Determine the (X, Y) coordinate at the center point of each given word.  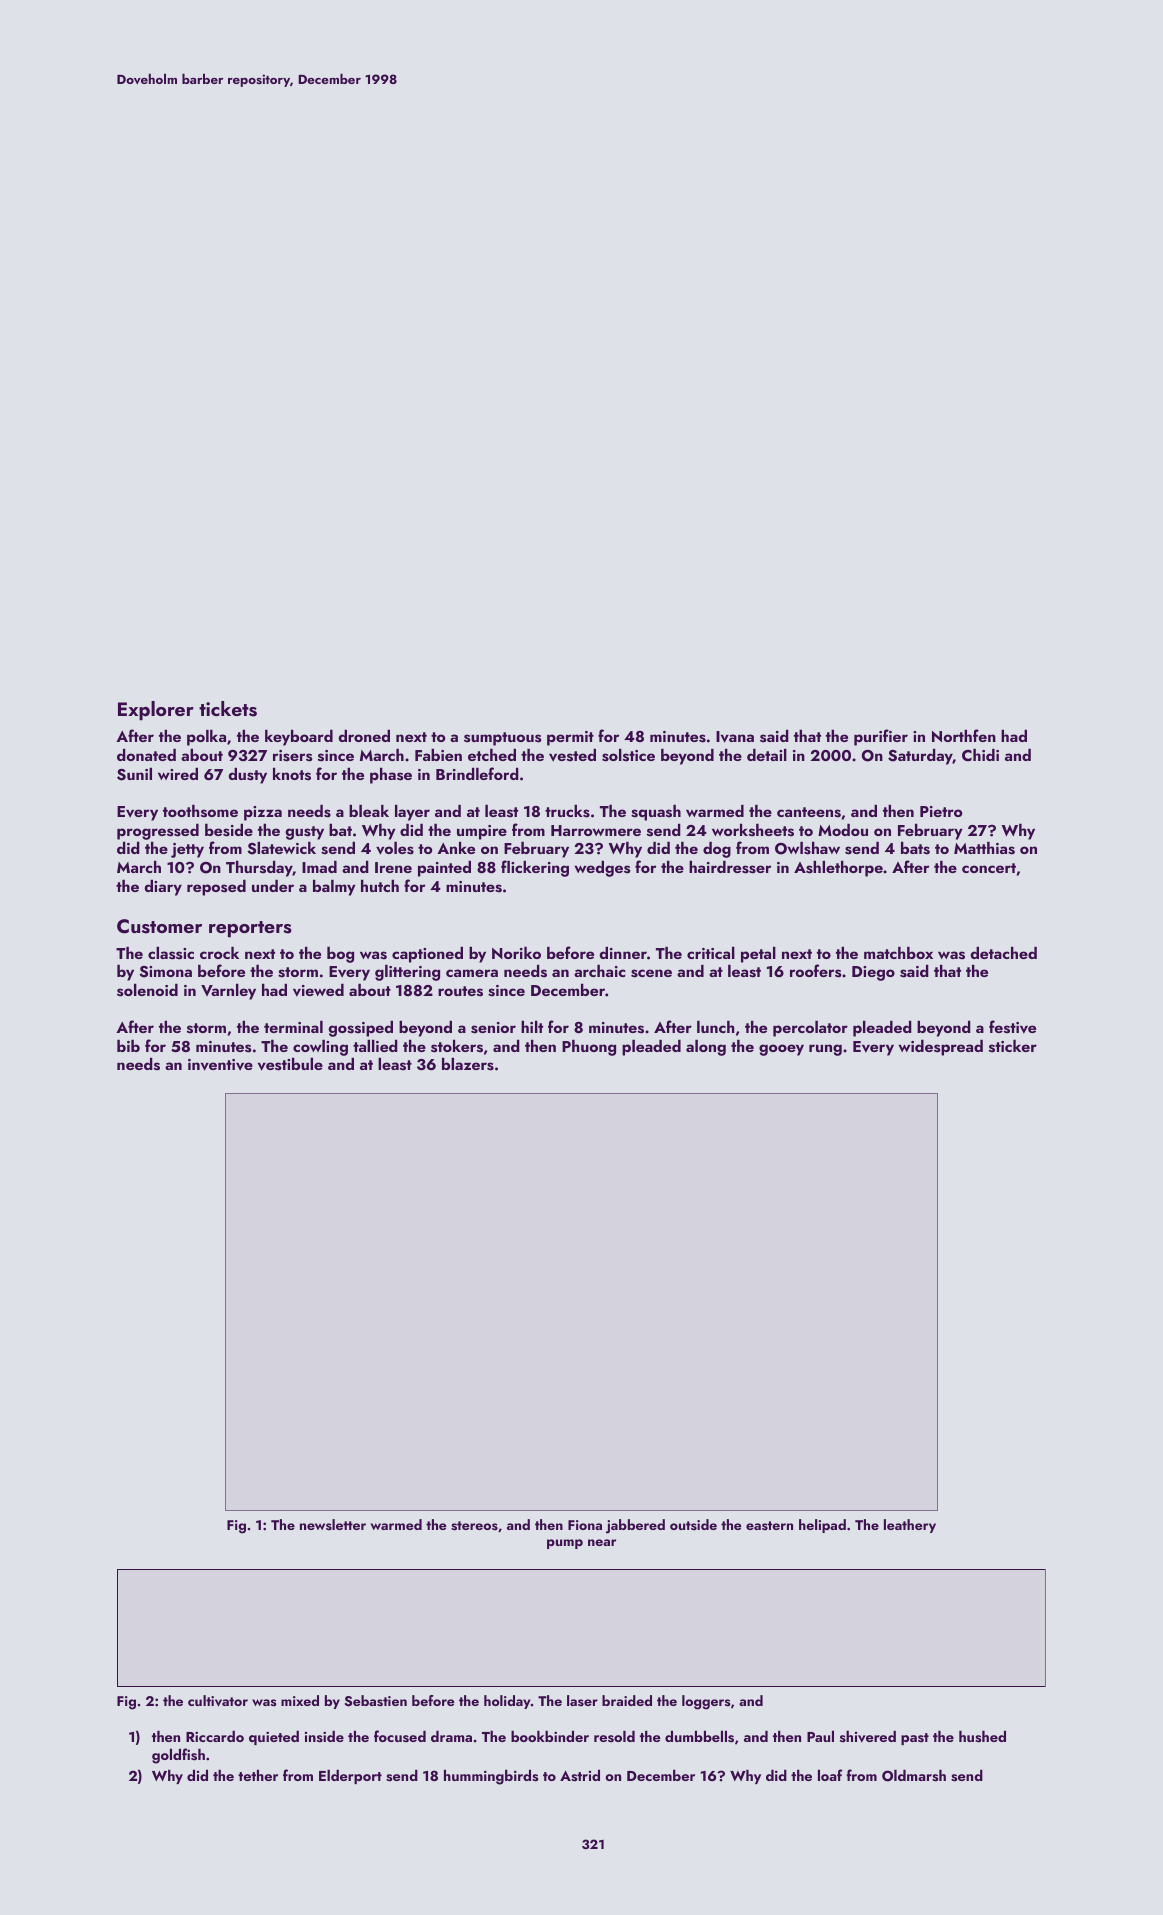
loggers (706, 1702)
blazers (468, 1064)
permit (570, 738)
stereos (474, 1526)
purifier (881, 737)
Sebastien (376, 1701)
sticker (1013, 1046)
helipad (822, 1526)
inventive (220, 1065)
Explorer (156, 711)
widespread (940, 1048)
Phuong (589, 1048)
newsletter (333, 1524)
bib (128, 1046)
